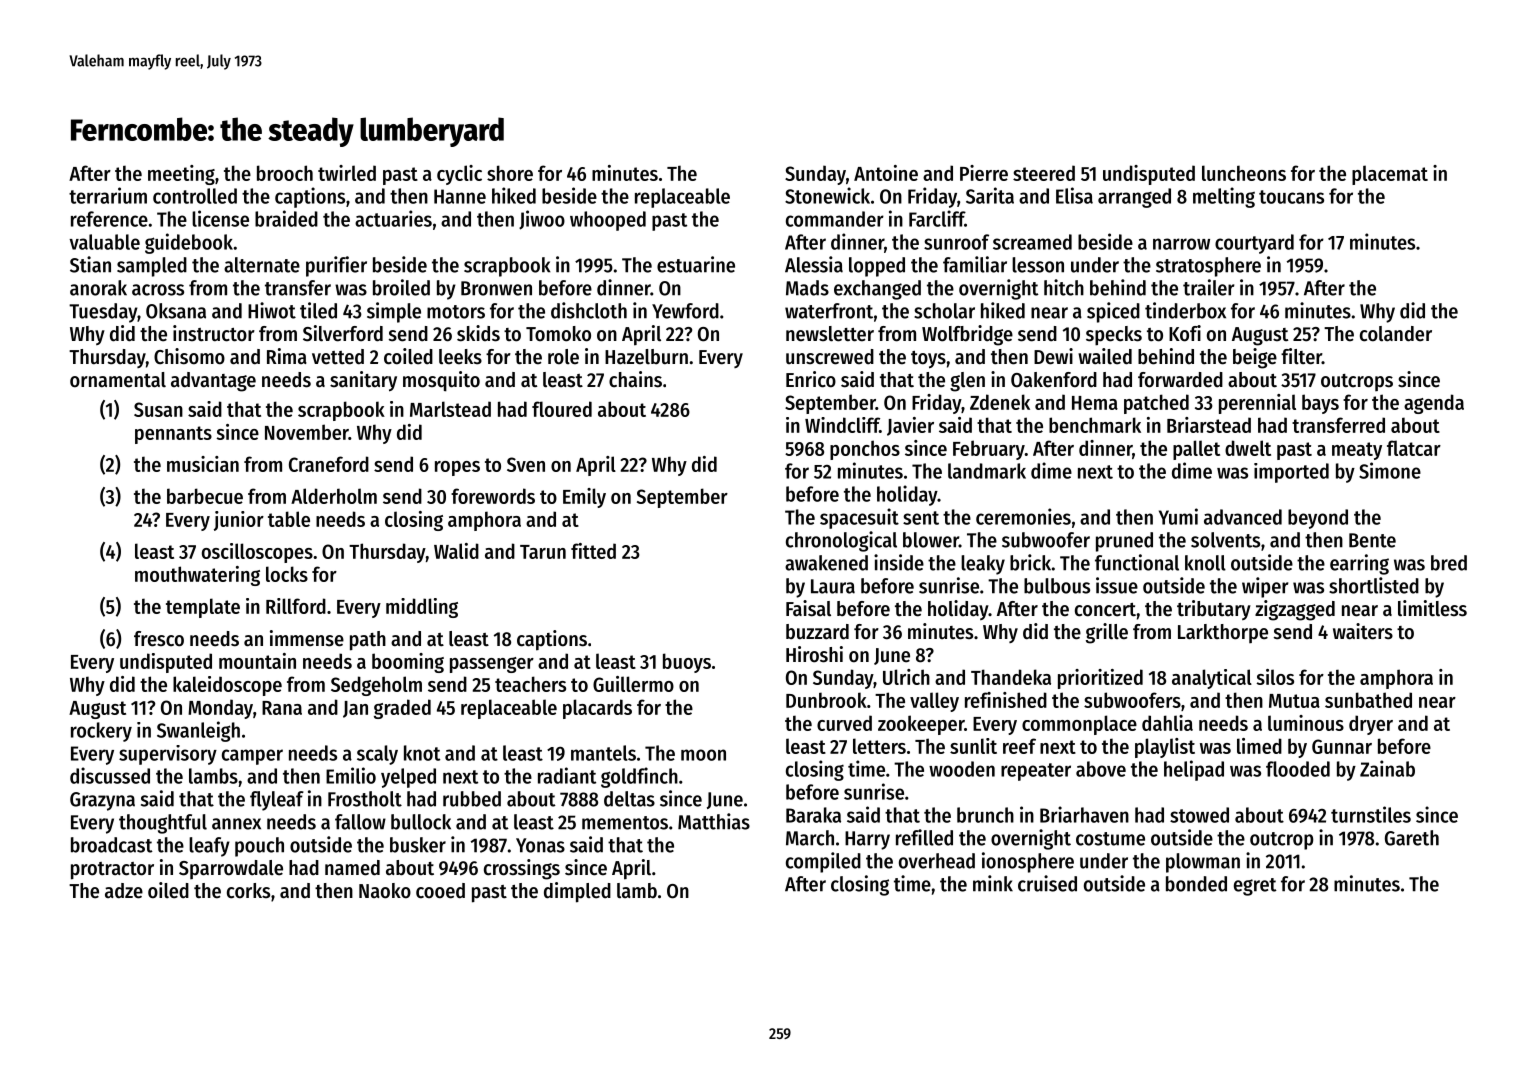 This image has width=1538, height=1088. Describe the element at coordinates (1196, 450) in the image. I see `pallet` at that location.
